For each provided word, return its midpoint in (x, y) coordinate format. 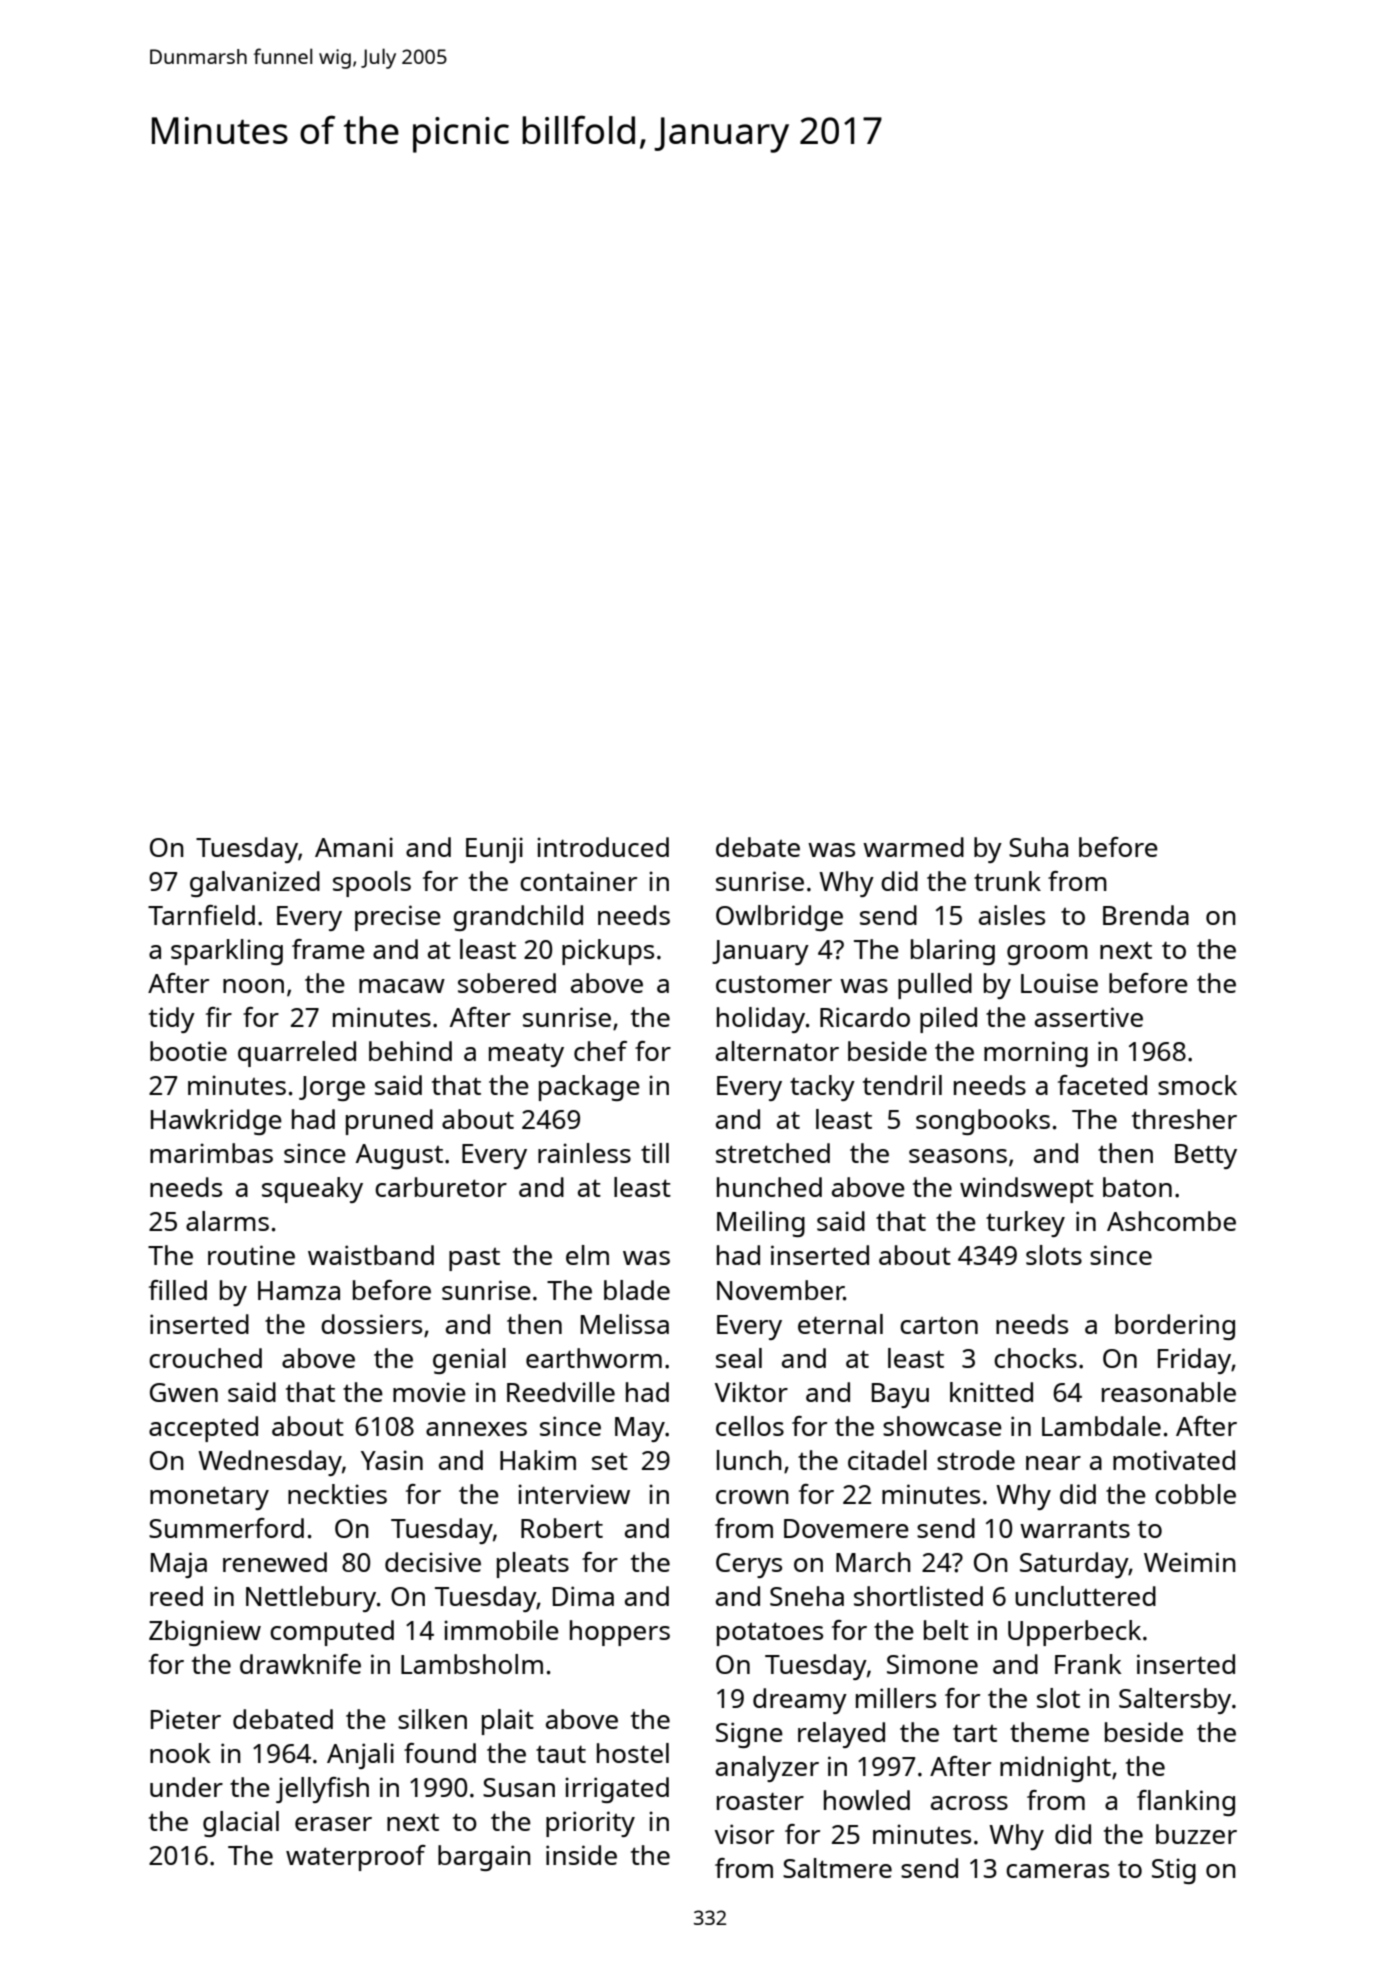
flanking (1186, 1803)
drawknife (300, 1664)
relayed (841, 1735)
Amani (354, 847)
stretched (773, 1153)
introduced (603, 847)
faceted (1102, 1085)
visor (744, 1834)
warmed (913, 847)
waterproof (356, 1858)
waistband (371, 1255)
